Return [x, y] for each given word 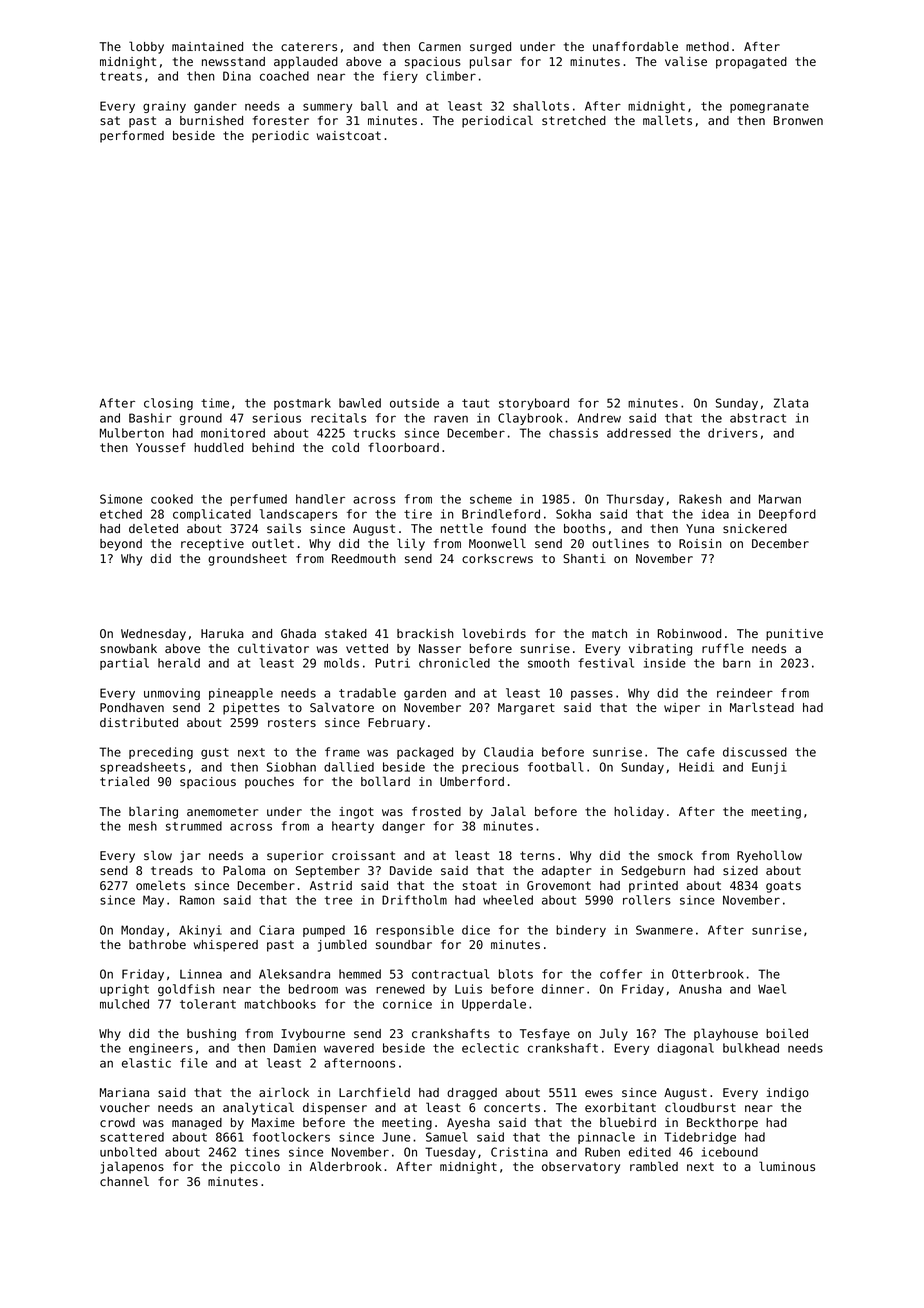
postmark [302, 404]
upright [124, 990]
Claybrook [530, 419]
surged [490, 48]
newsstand [233, 61]
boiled [787, 1033]
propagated [751, 63]
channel [124, 1181]
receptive [212, 545]
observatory [581, 1168]
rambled [654, 1166]
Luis [468, 989]
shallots [541, 106]
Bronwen [798, 120]
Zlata [791, 403]
